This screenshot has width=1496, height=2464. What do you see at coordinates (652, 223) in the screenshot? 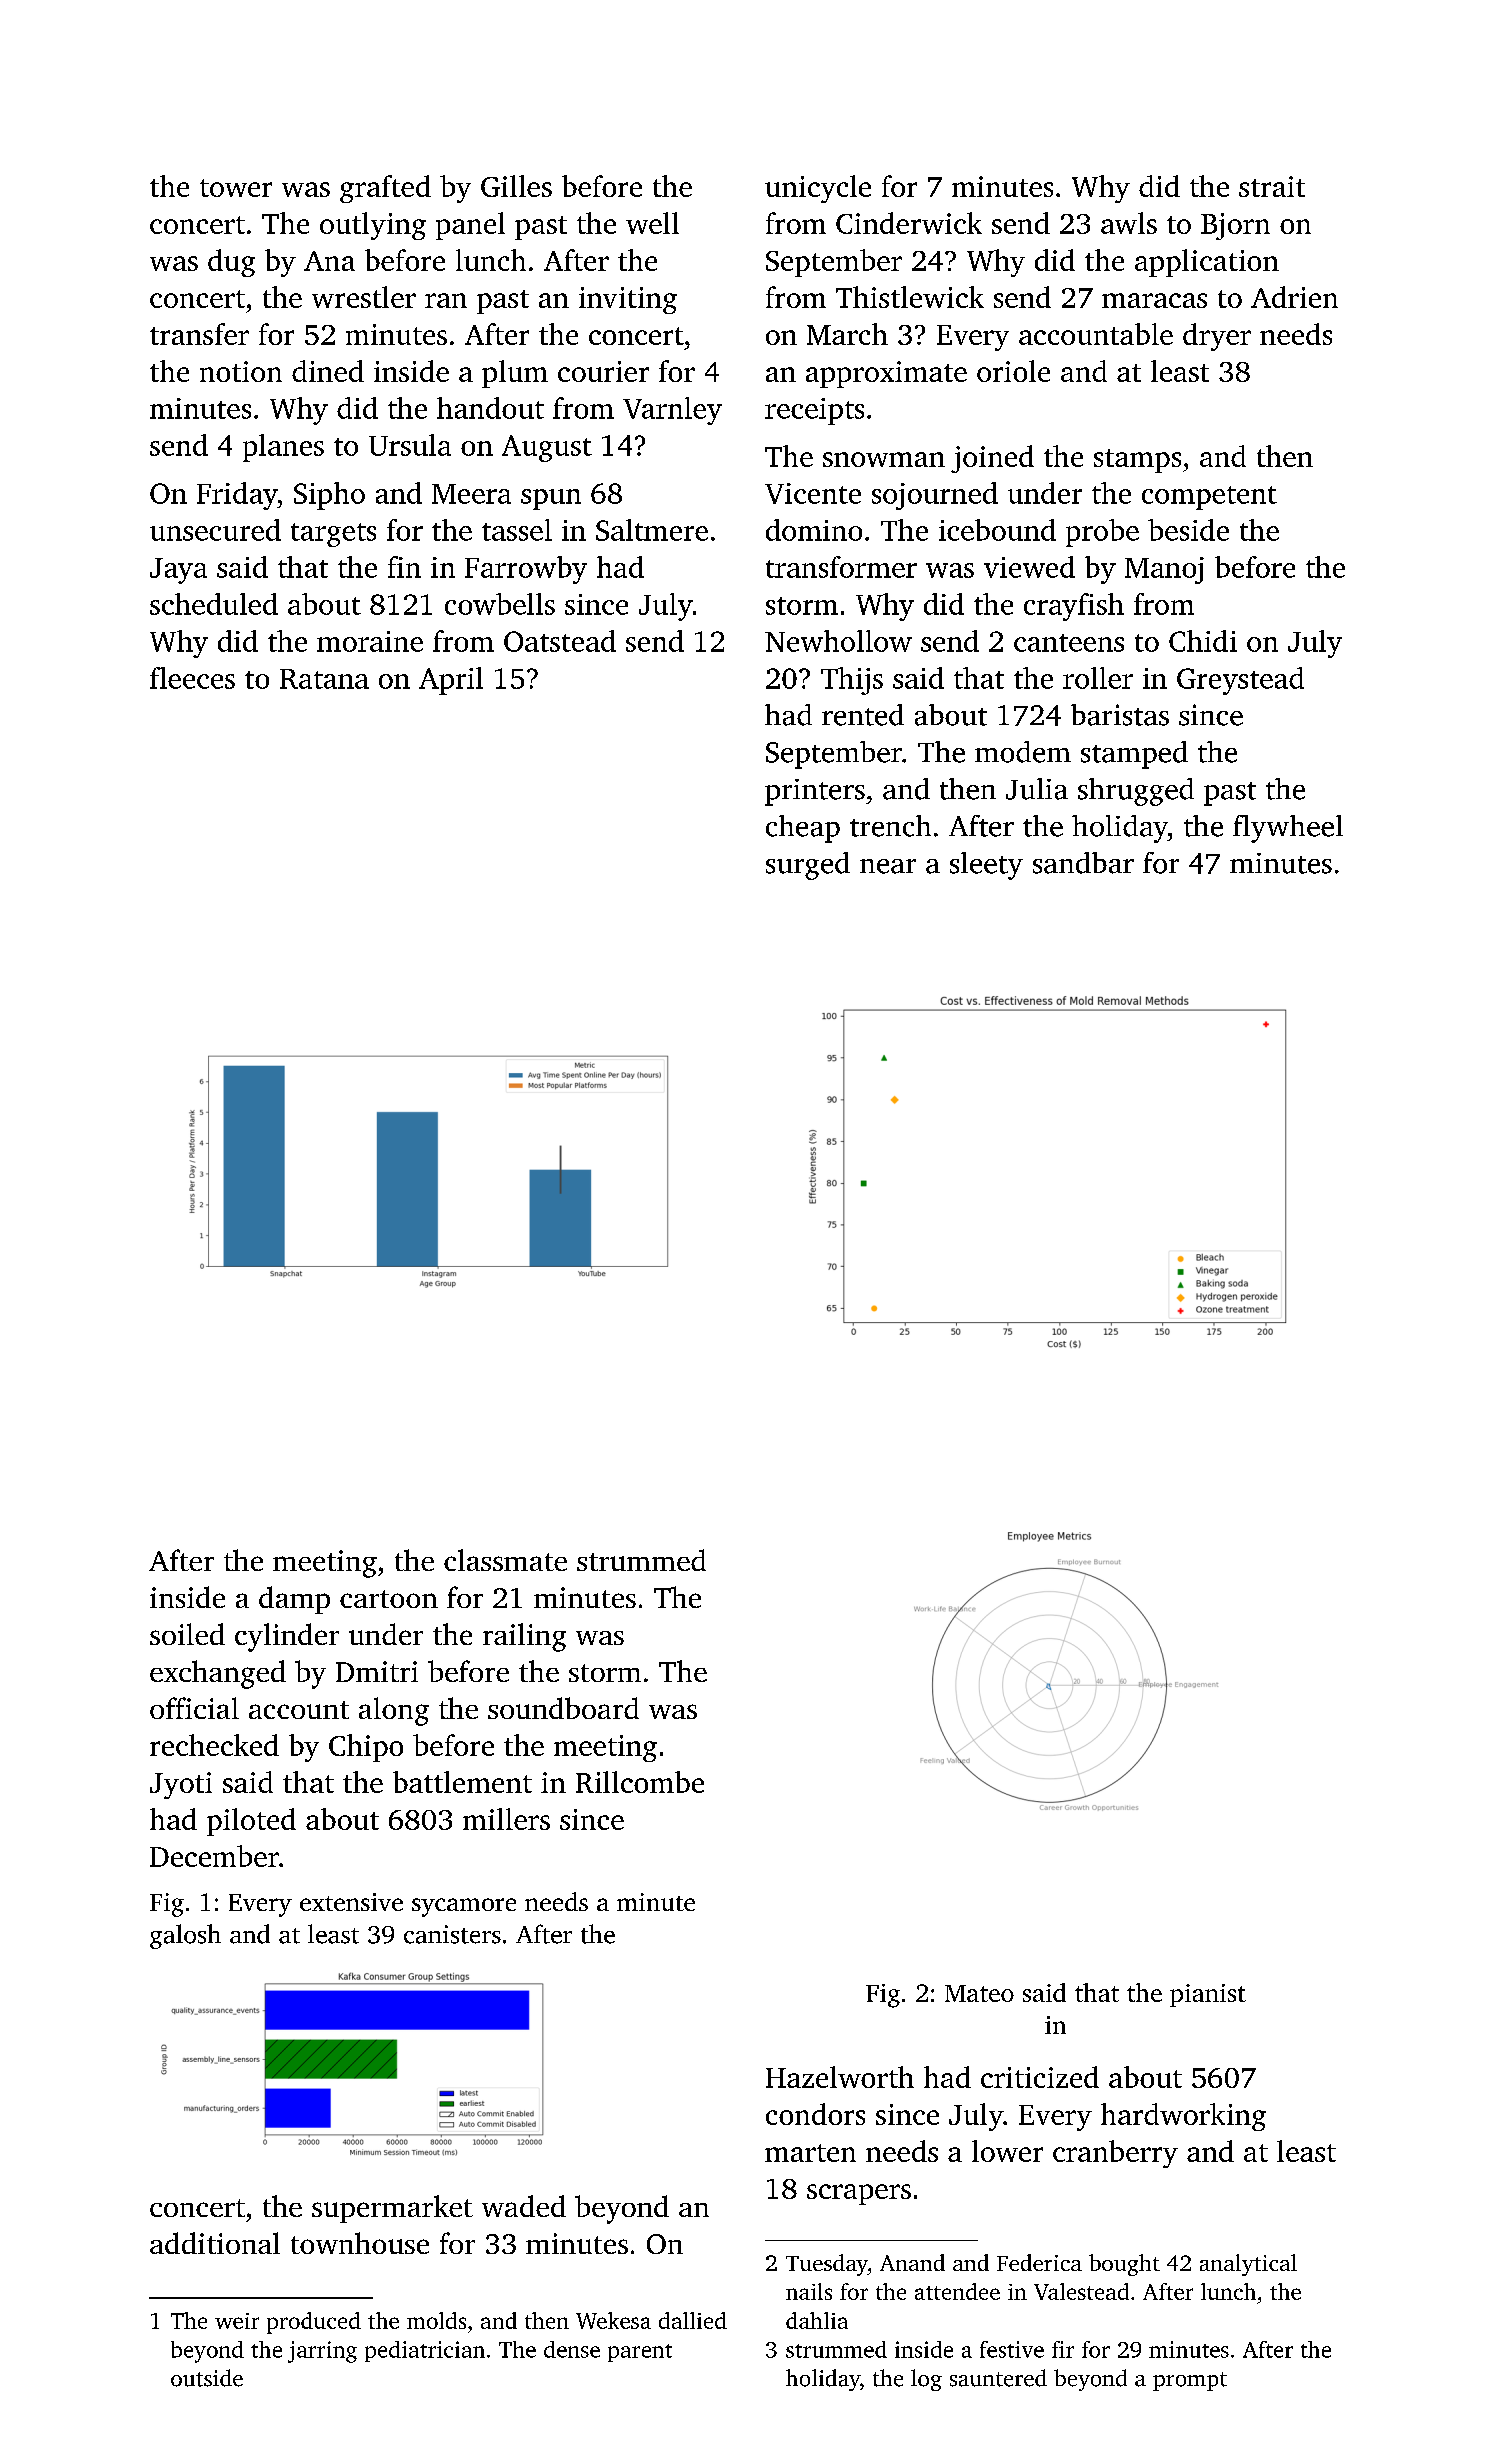
I see `well` at bounding box center [652, 223].
